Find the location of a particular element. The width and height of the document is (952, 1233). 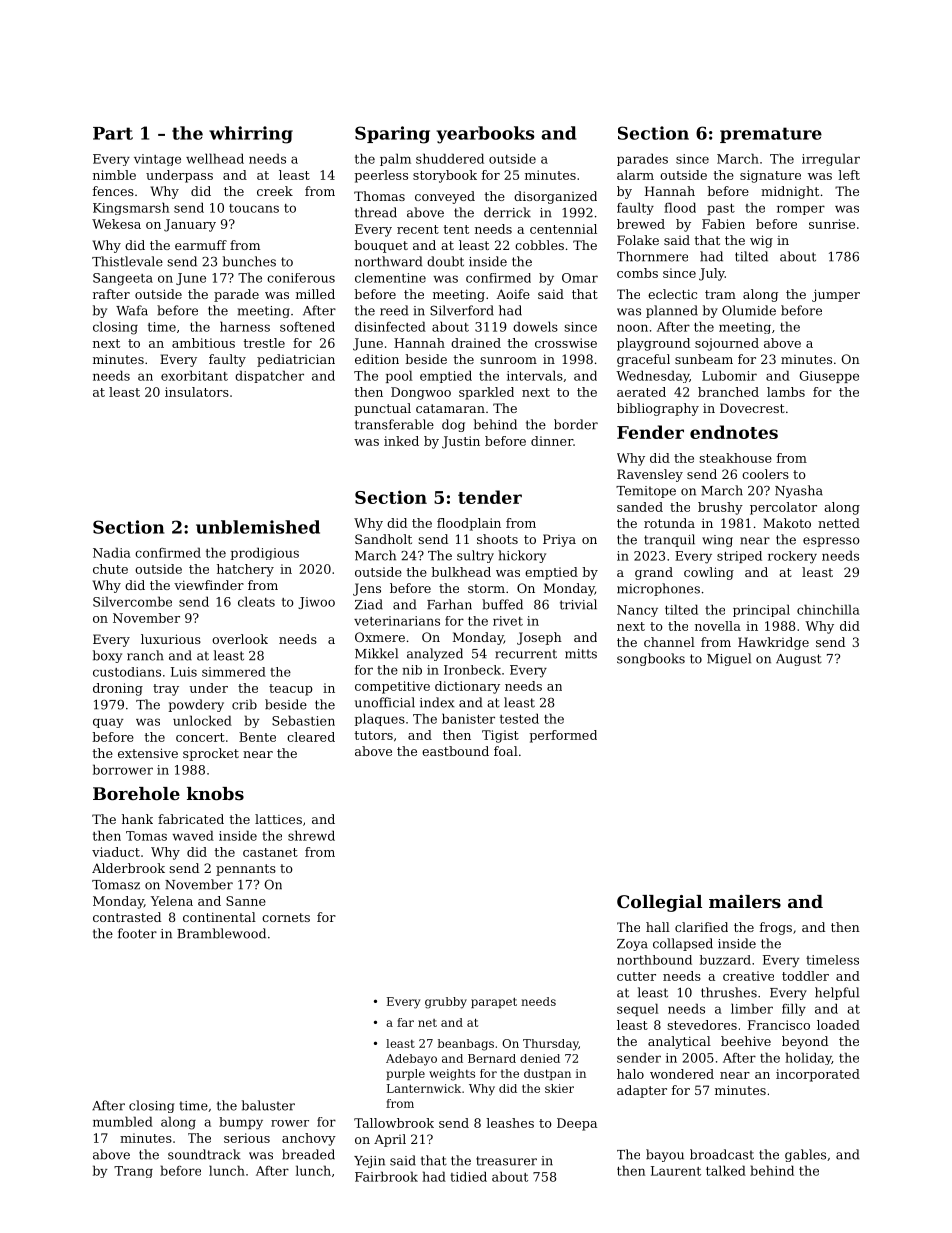

Zoya is located at coordinates (632, 945).
